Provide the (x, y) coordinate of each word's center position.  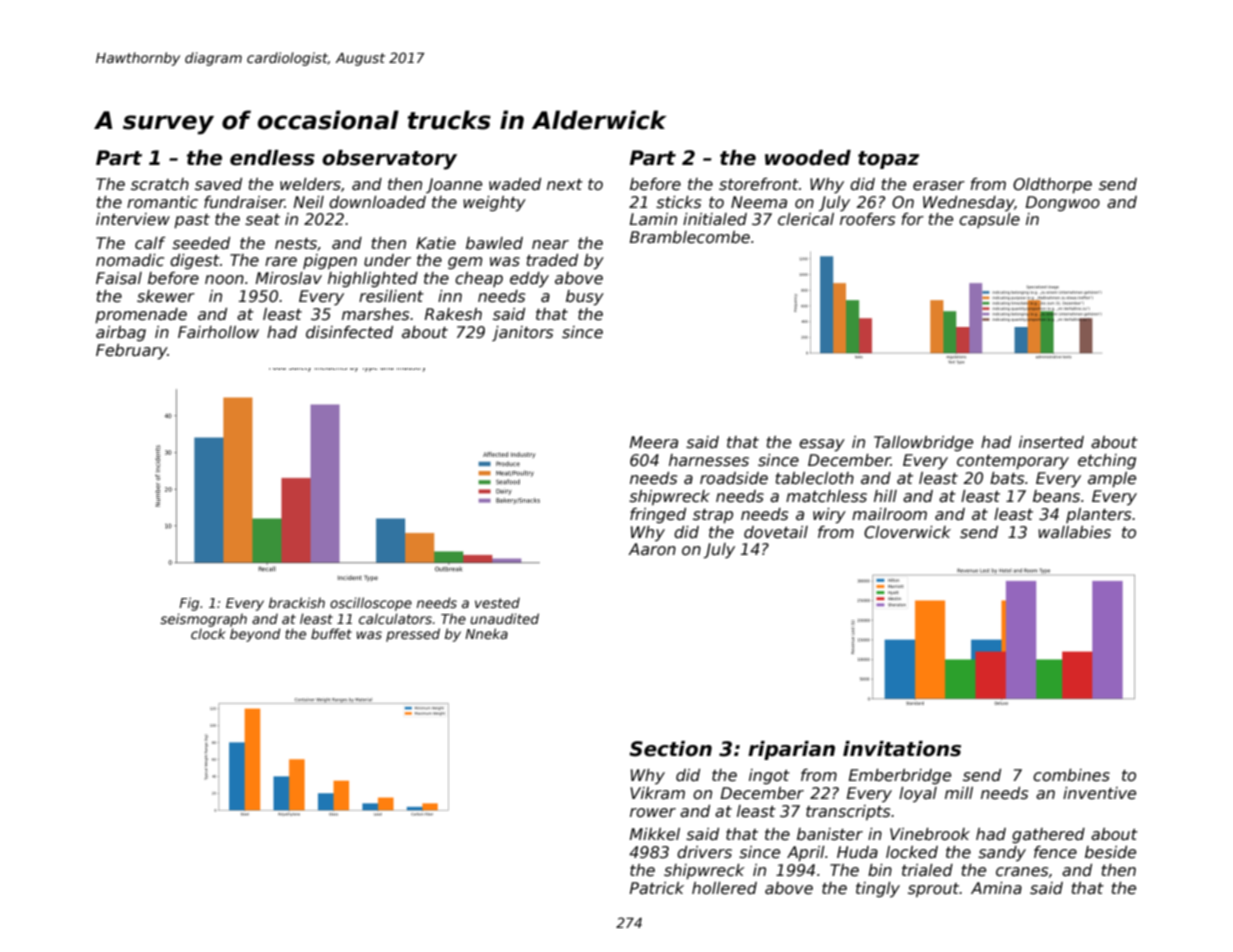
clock (208, 633)
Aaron (652, 549)
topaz (888, 160)
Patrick (657, 888)
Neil (309, 202)
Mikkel (655, 834)
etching (1107, 461)
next (565, 184)
